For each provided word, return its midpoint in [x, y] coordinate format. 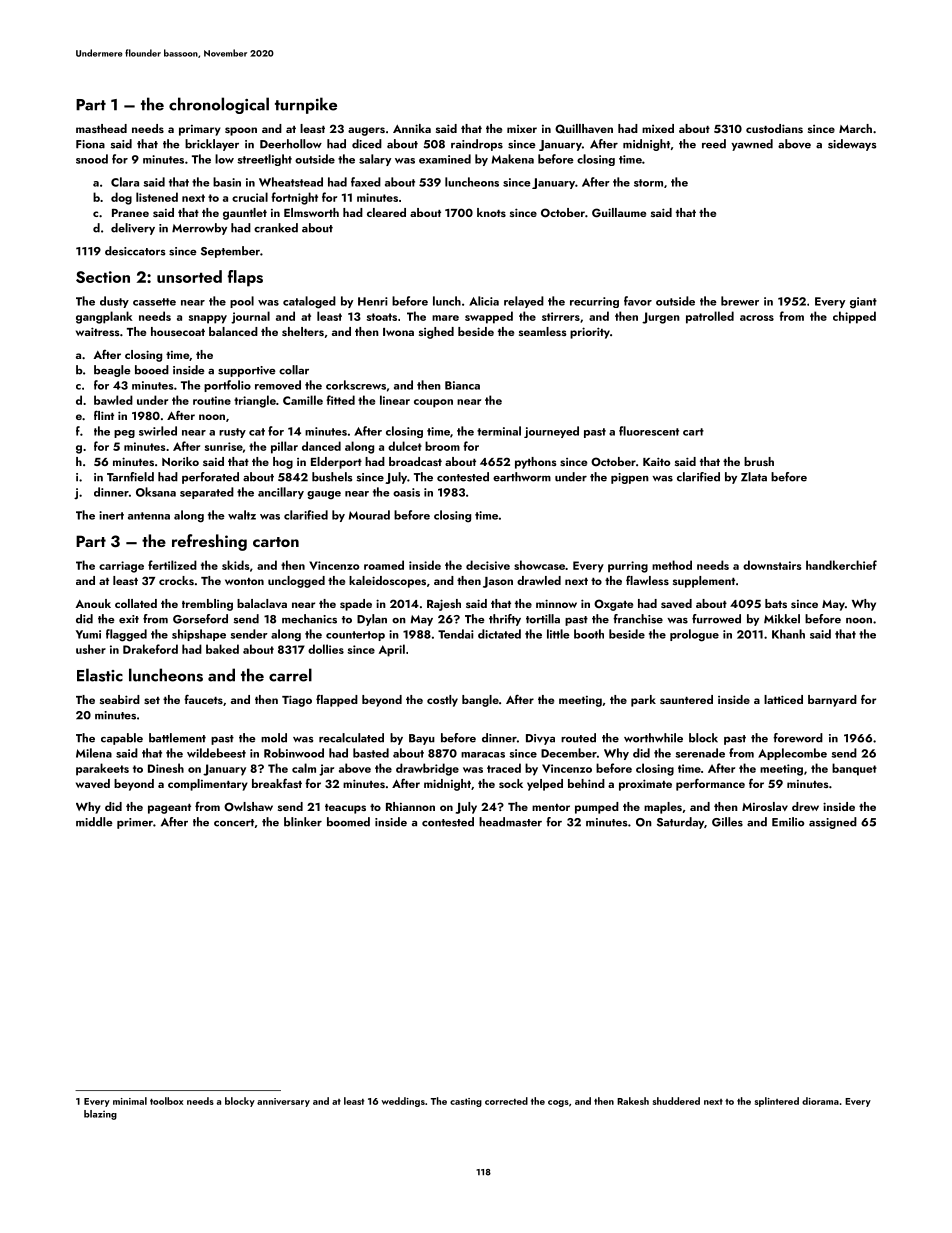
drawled [539, 580]
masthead [101, 128]
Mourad [369, 515]
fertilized [172, 565]
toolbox [167, 1101]
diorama [820, 1101]
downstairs [772, 565]
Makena [513, 159]
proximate [645, 785]
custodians [774, 128]
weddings [403, 1102]
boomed [348, 822]
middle [94, 822]
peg [124, 434]
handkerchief [841, 565]
